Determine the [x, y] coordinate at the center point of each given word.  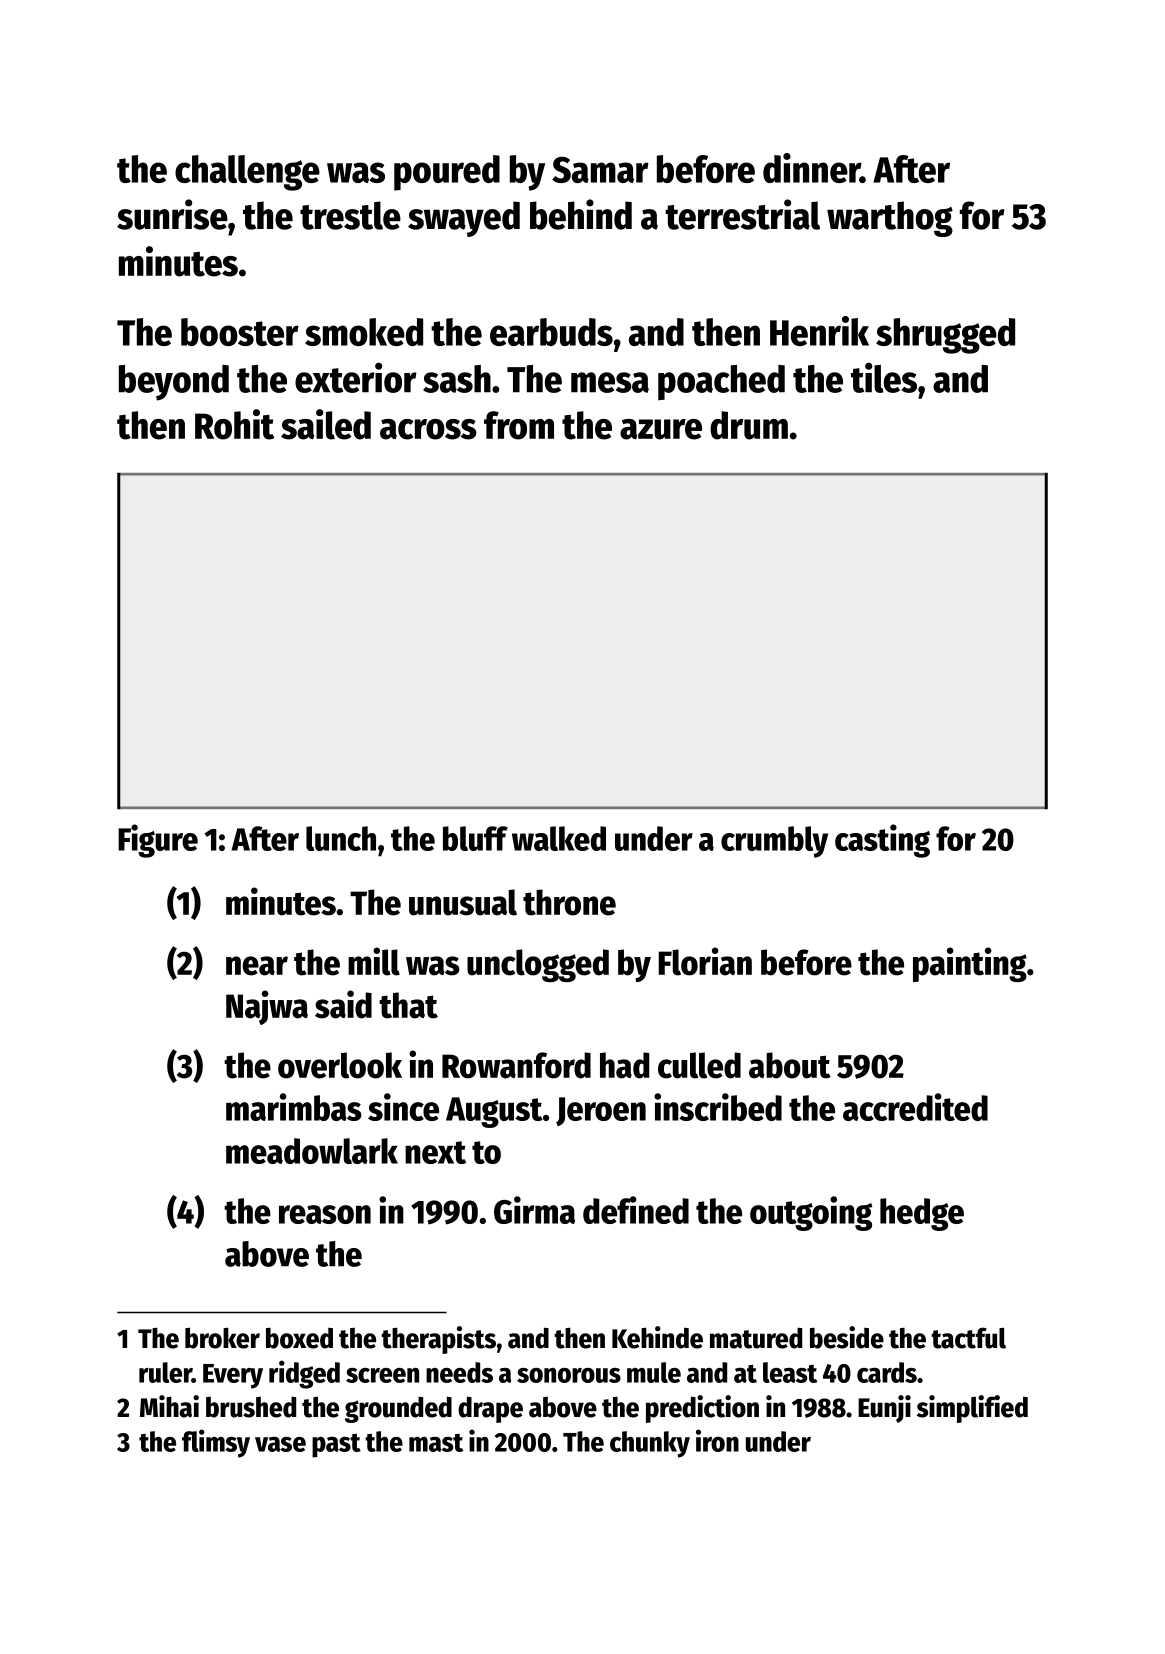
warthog [890, 219]
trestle [350, 215]
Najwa [267, 1007]
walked [559, 838]
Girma [534, 1210]
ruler [165, 1372]
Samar [600, 170]
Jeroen [601, 1111]
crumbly [774, 842]
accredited [915, 1107]
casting [882, 841]
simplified [972, 1409]
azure [661, 429]
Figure [158, 841]
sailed [326, 424]
